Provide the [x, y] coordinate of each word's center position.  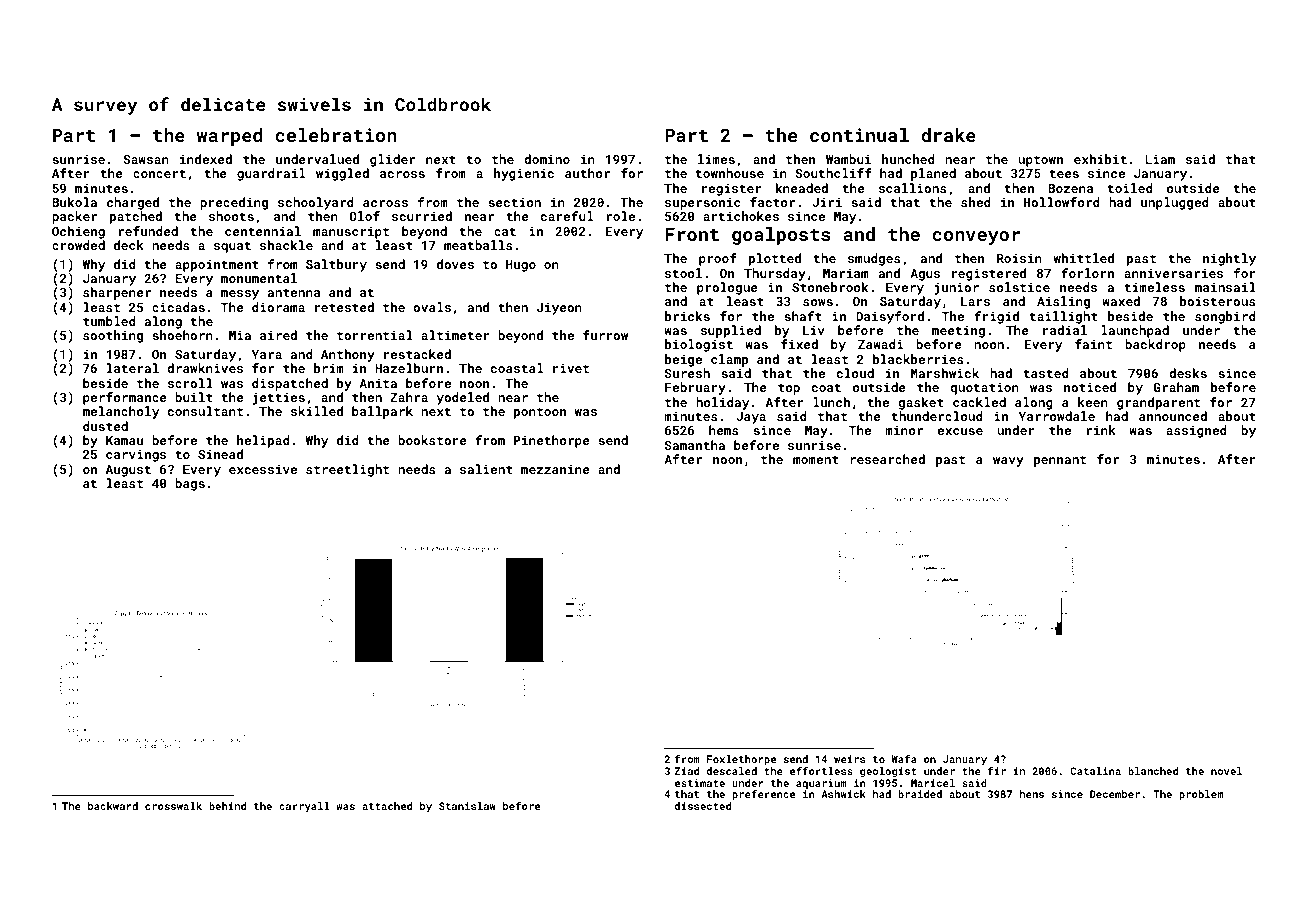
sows [818, 302]
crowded [78, 245]
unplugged [1175, 203]
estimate [700, 783]
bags [190, 484]
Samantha [695, 445]
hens [1032, 794]
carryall [304, 807]
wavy [1008, 462]
